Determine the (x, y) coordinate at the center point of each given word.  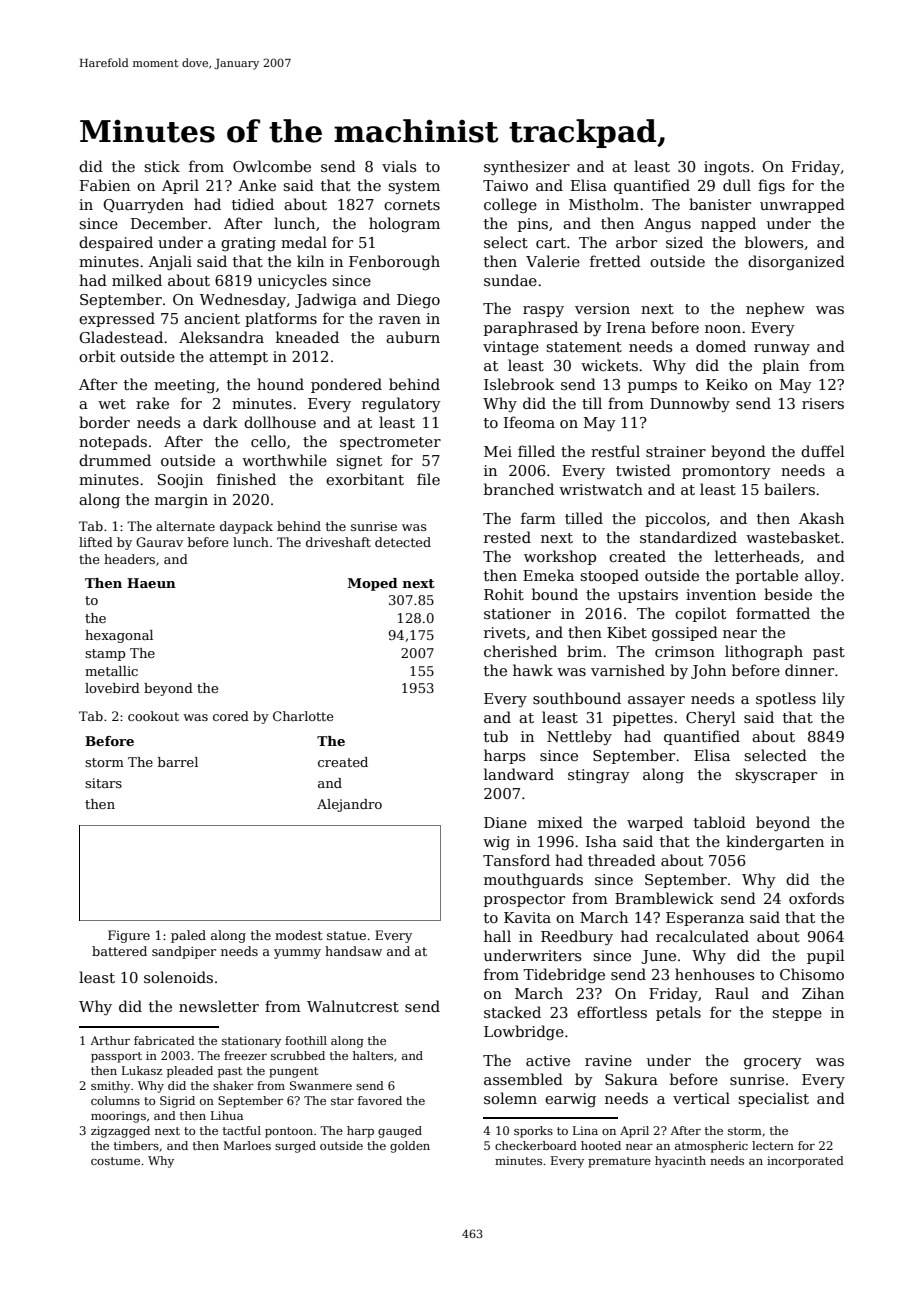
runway (782, 349)
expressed (117, 319)
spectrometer (390, 443)
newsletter (219, 1006)
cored (231, 716)
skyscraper (776, 775)
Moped (373, 584)
